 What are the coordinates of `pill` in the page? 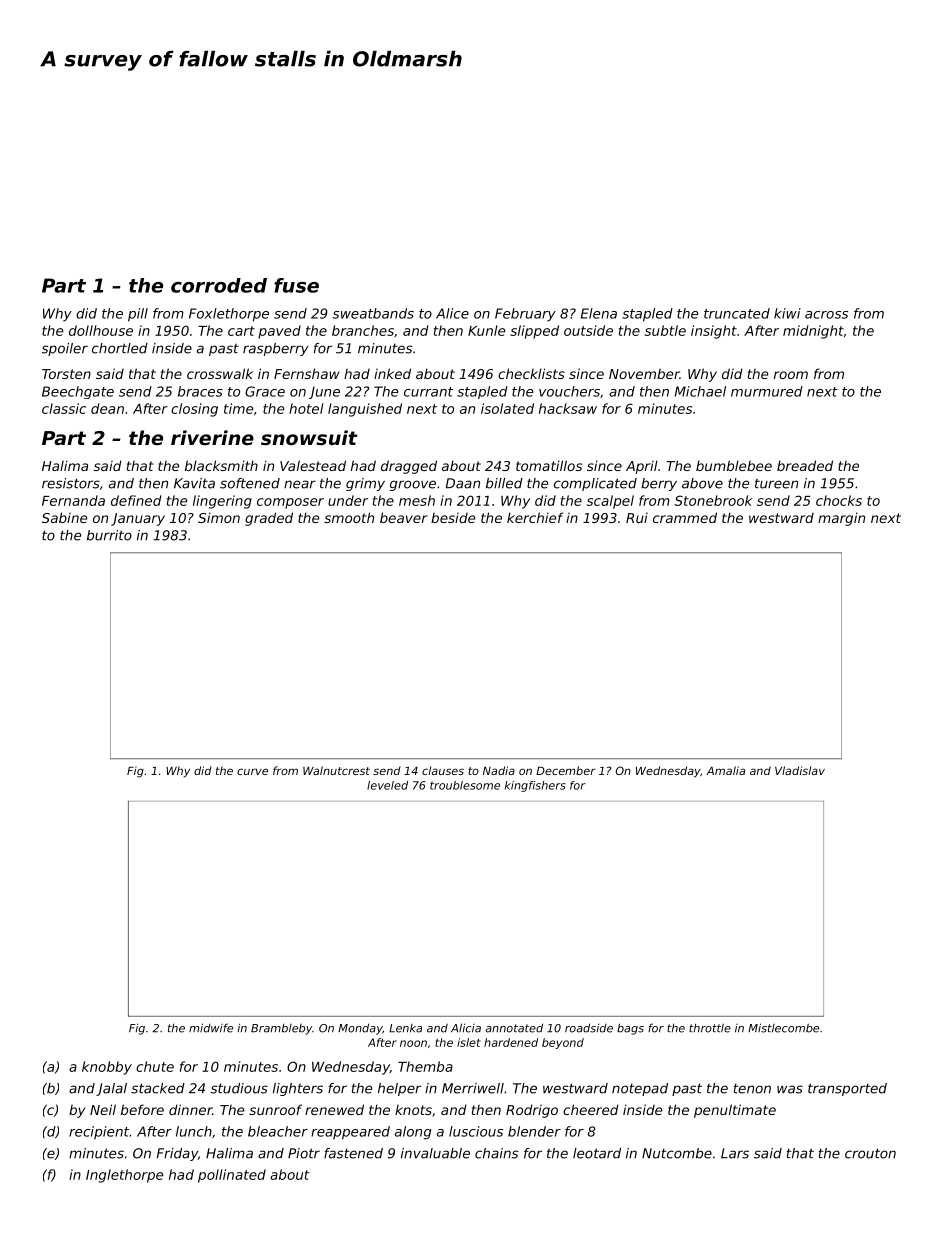 It's located at (138, 315).
